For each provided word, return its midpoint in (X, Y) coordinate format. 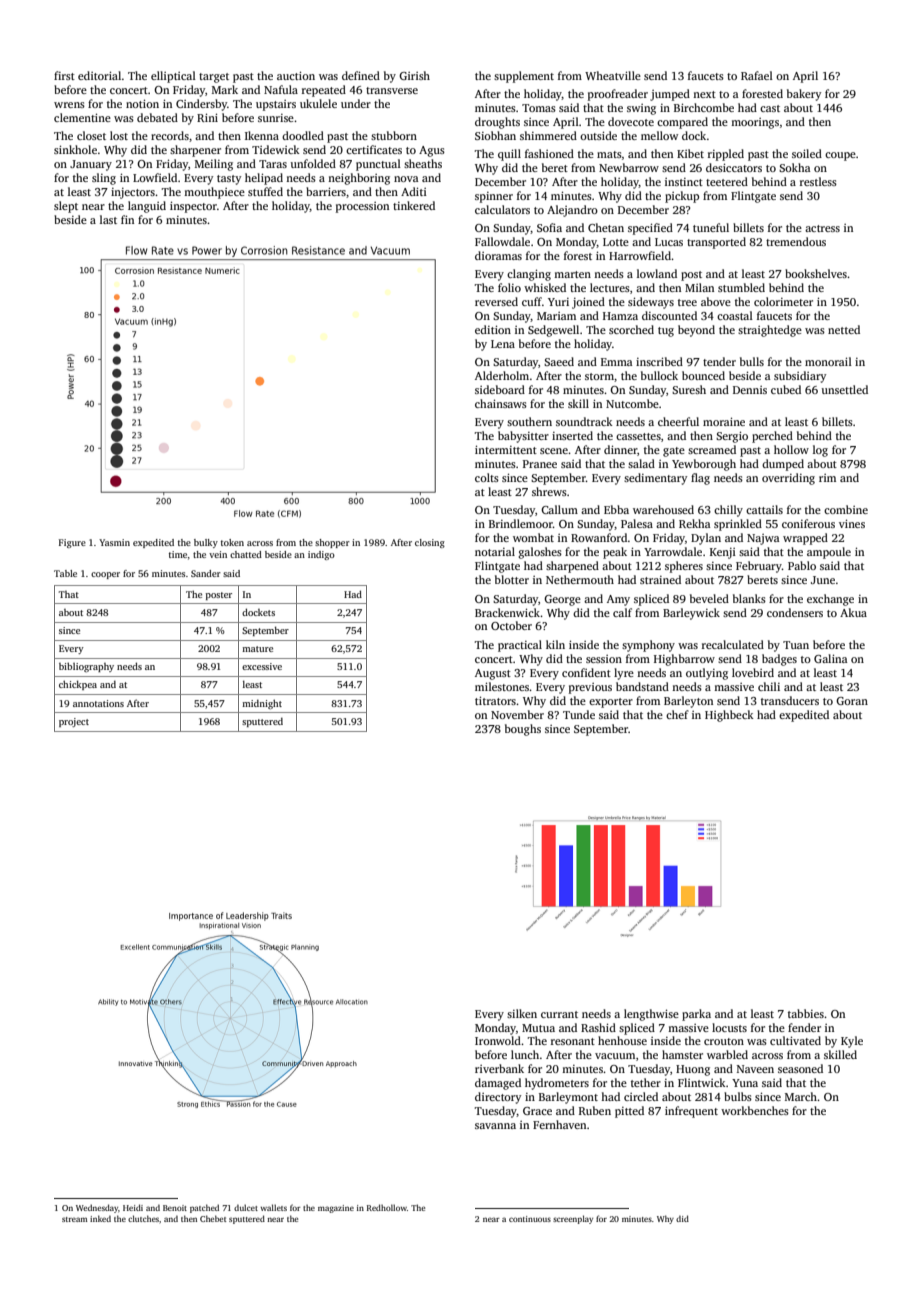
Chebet (213, 1218)
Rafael (757, 75)
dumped (783, 465)
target (214, 78)
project (74, 722)
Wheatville (613, 75)
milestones (502, 686)
